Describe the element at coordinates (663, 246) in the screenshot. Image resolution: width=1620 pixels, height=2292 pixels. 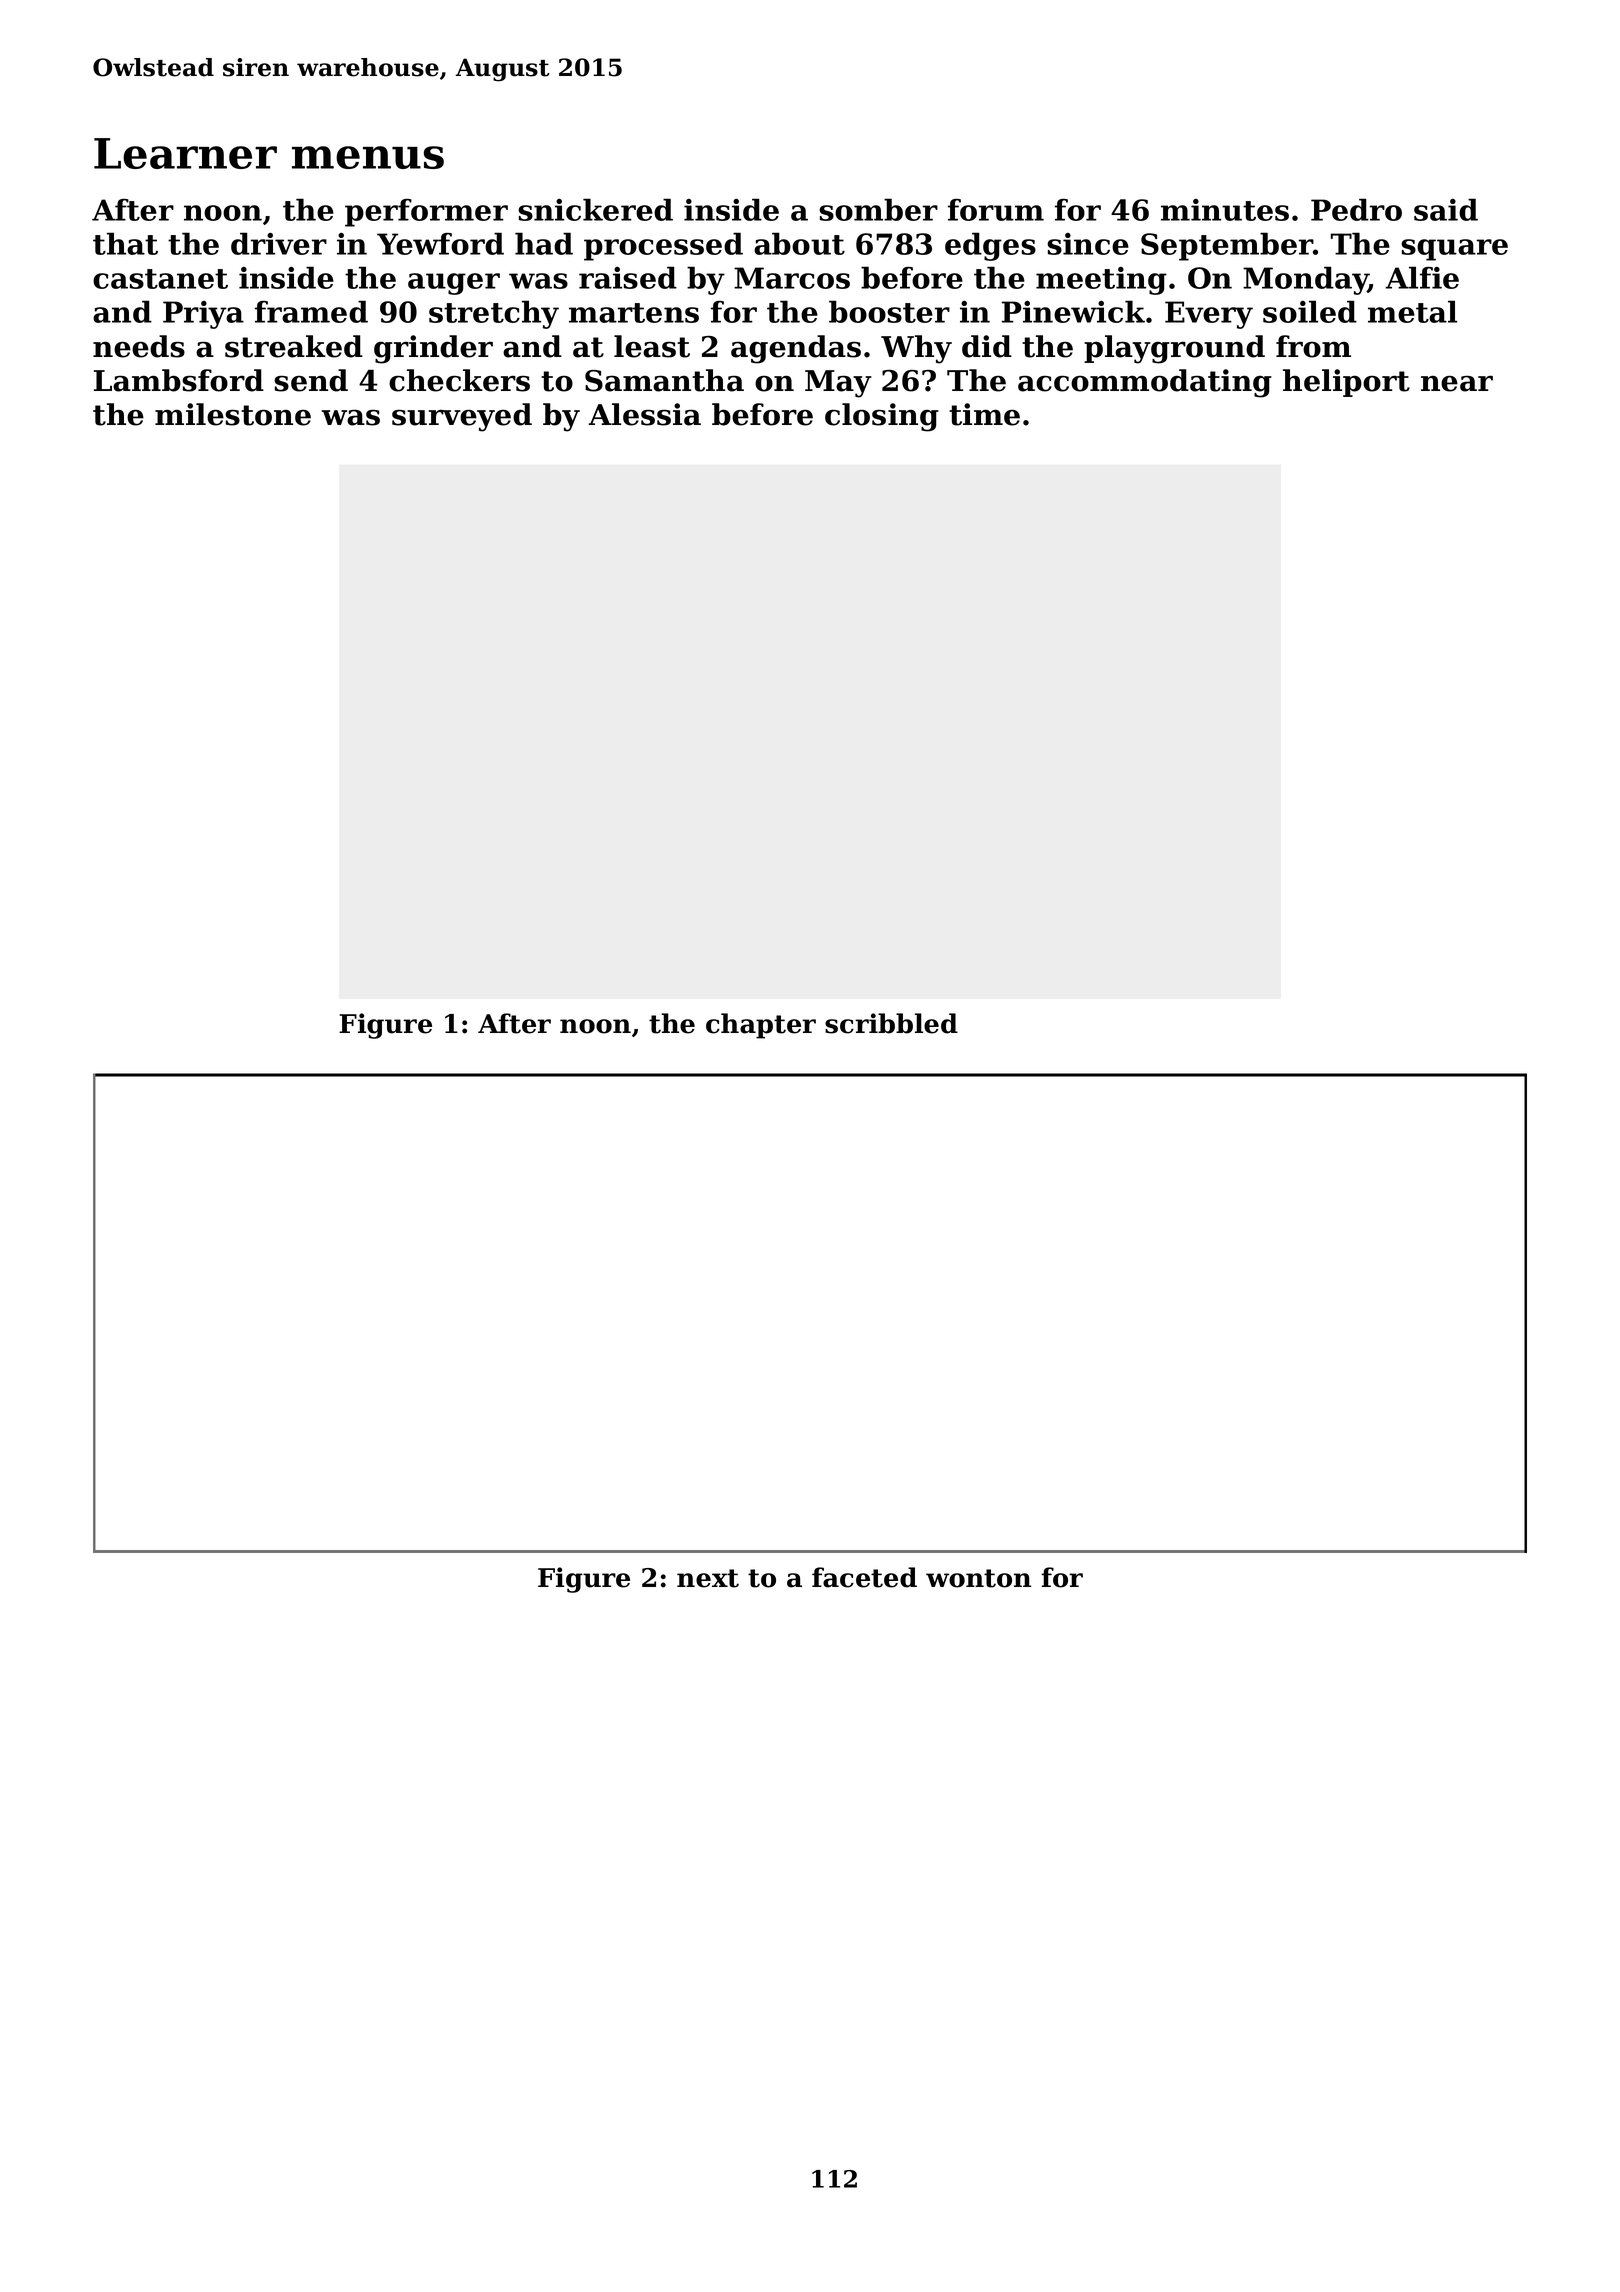
I see `processed` at that location.
